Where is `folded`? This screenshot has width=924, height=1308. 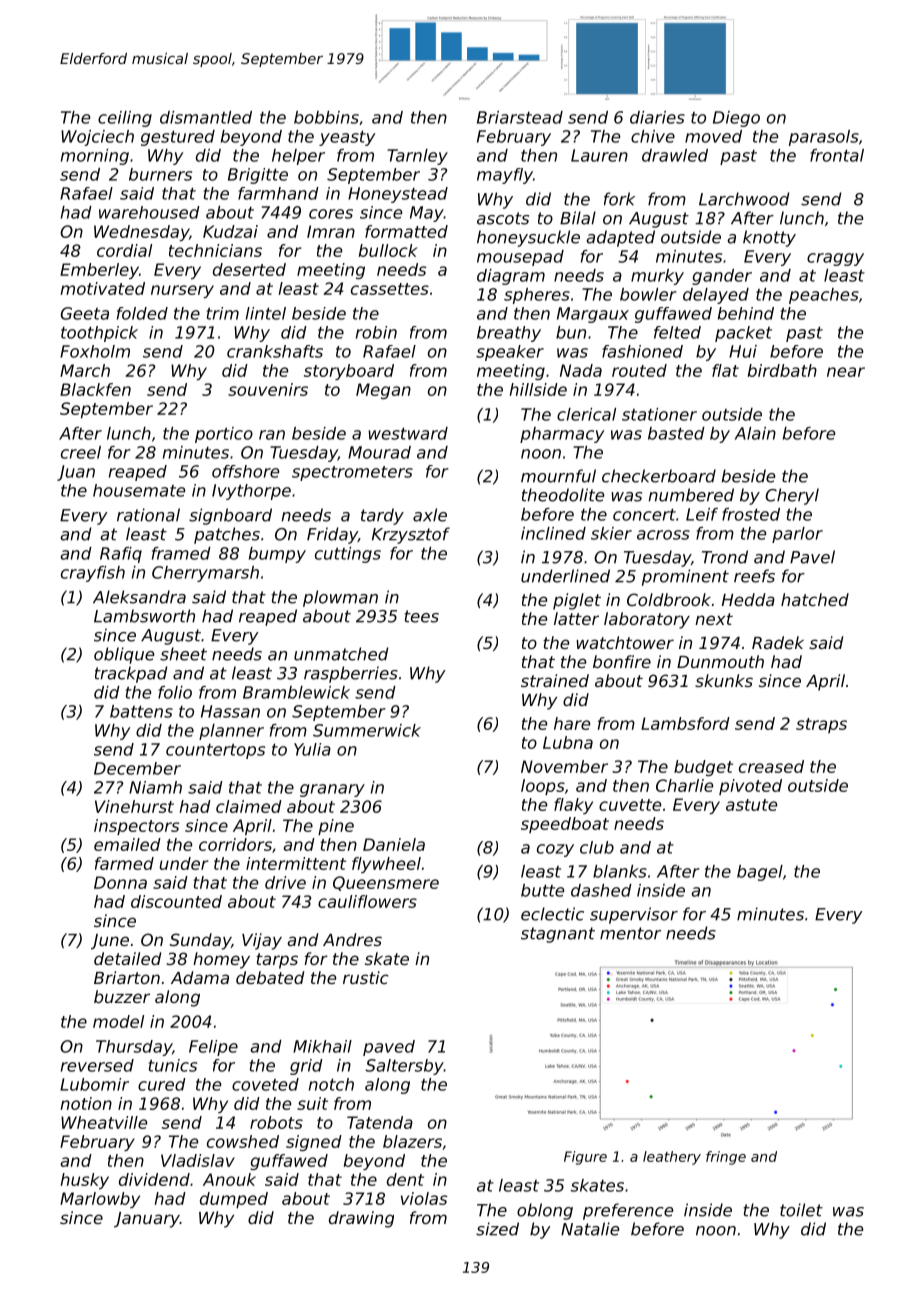 folded is located at coordinates (142, 313).
